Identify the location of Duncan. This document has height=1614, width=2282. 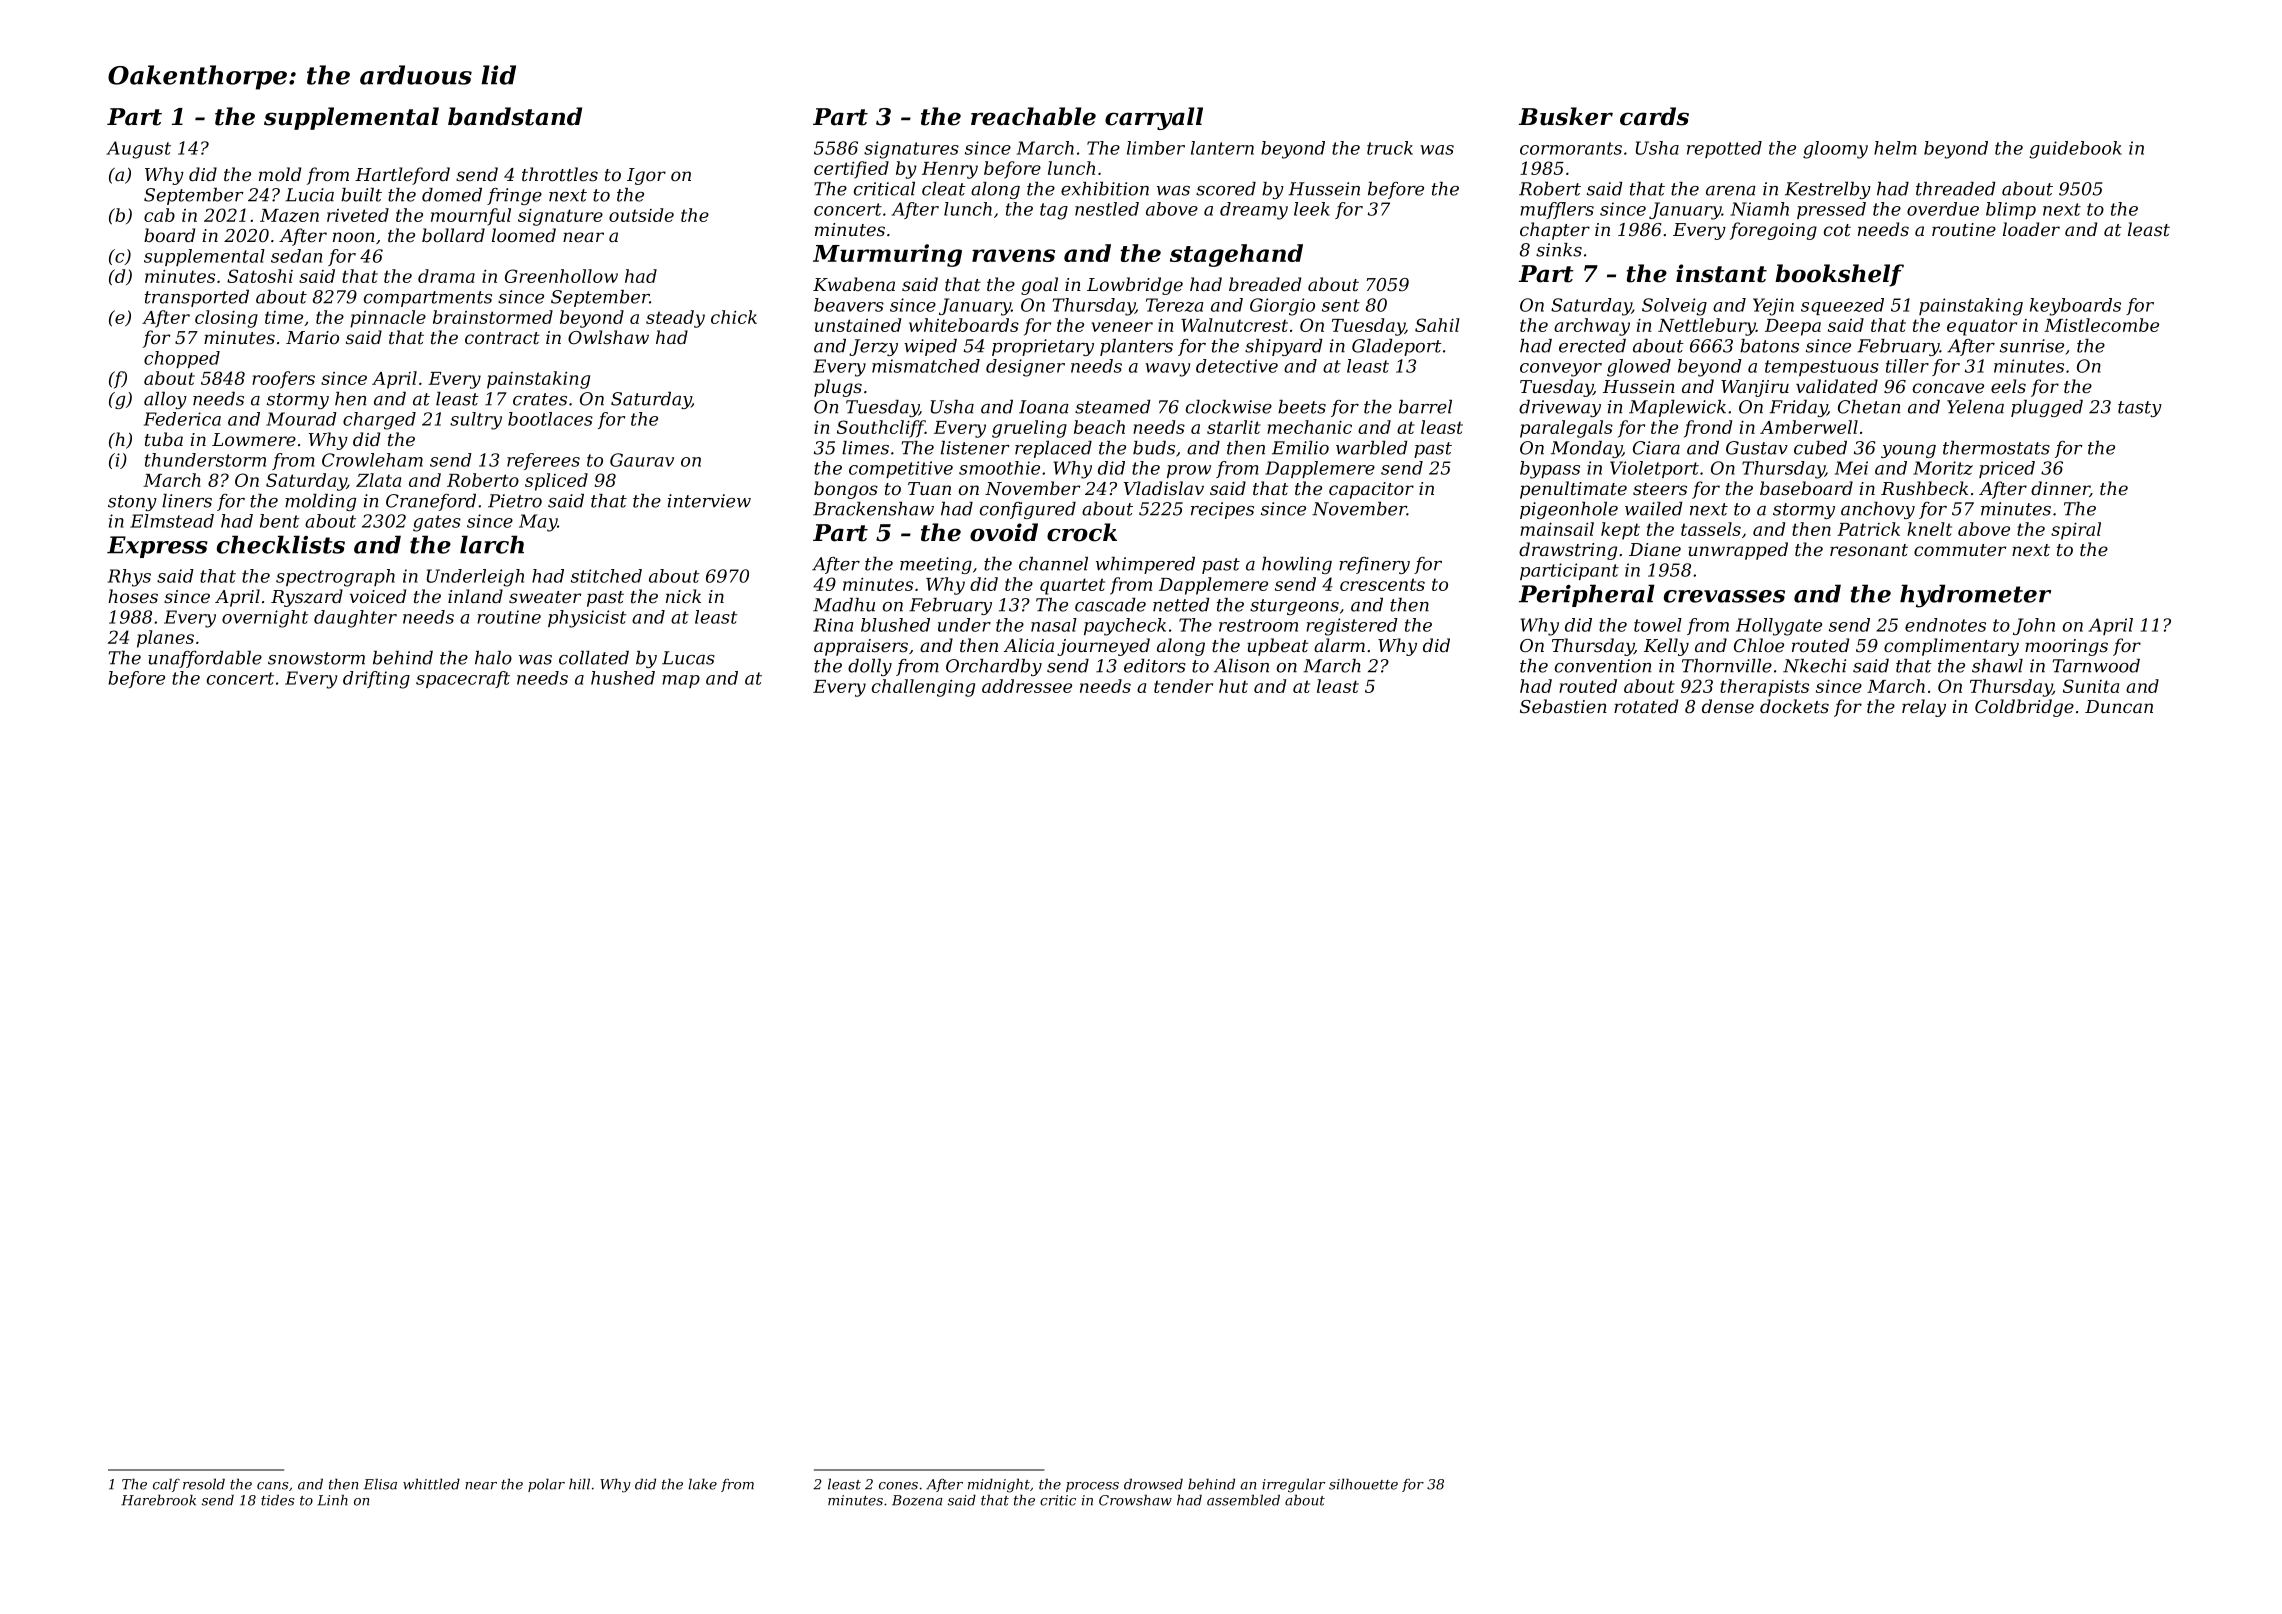
(2119, 706).
